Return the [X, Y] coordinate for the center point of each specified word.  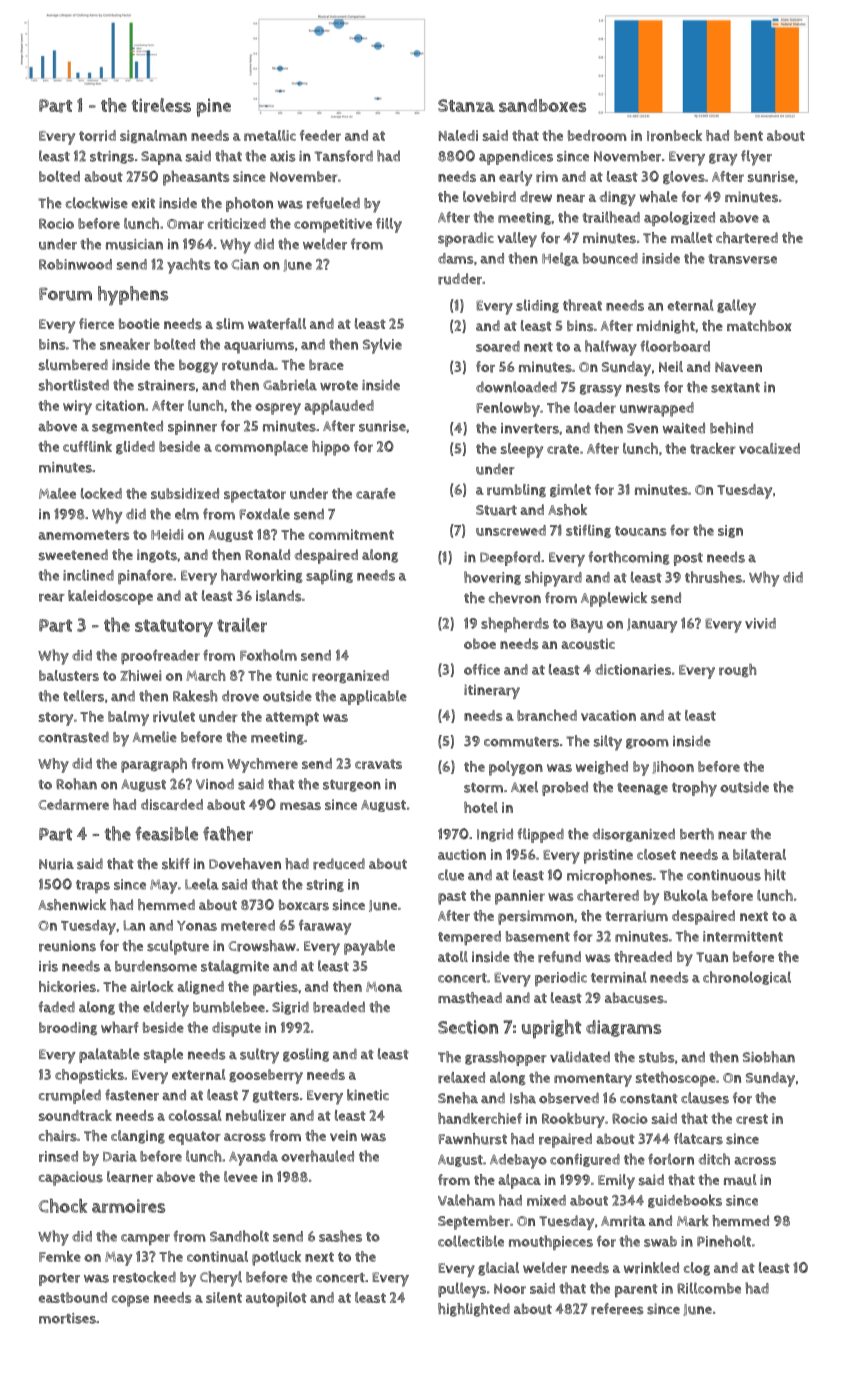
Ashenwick [72, 905]
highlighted [474, 1310]
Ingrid [495, 835]
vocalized [769, 448]
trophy [694, 789]
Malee [57, 493]
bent [748, 135]
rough [738, 670]
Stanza [466, 105]
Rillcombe [709, 1288]
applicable [373, 697]
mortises [67, 1318]
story [56, 719]
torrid [97, 135]
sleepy [522, 450]
